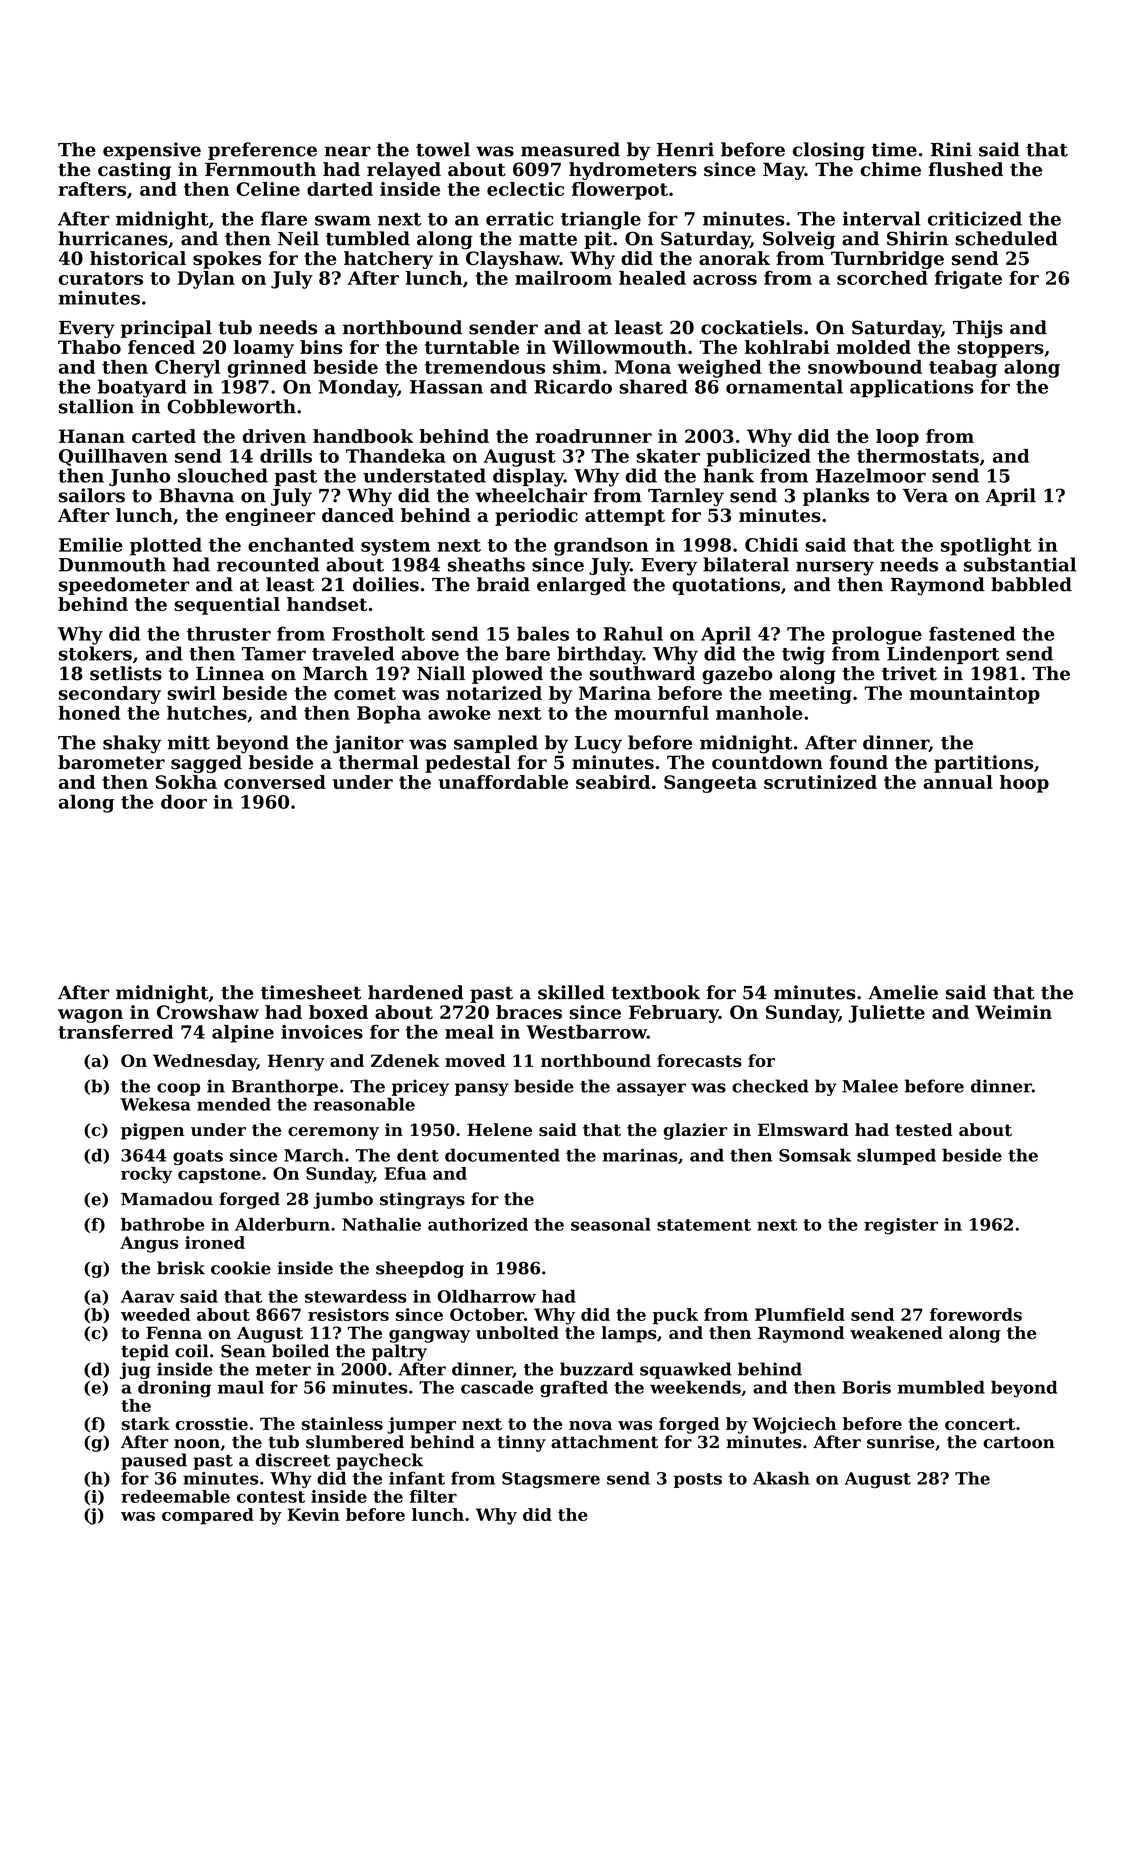  Describe the element at coordinates (924, 1129) in the screenshot. I see `tested` at that location.
